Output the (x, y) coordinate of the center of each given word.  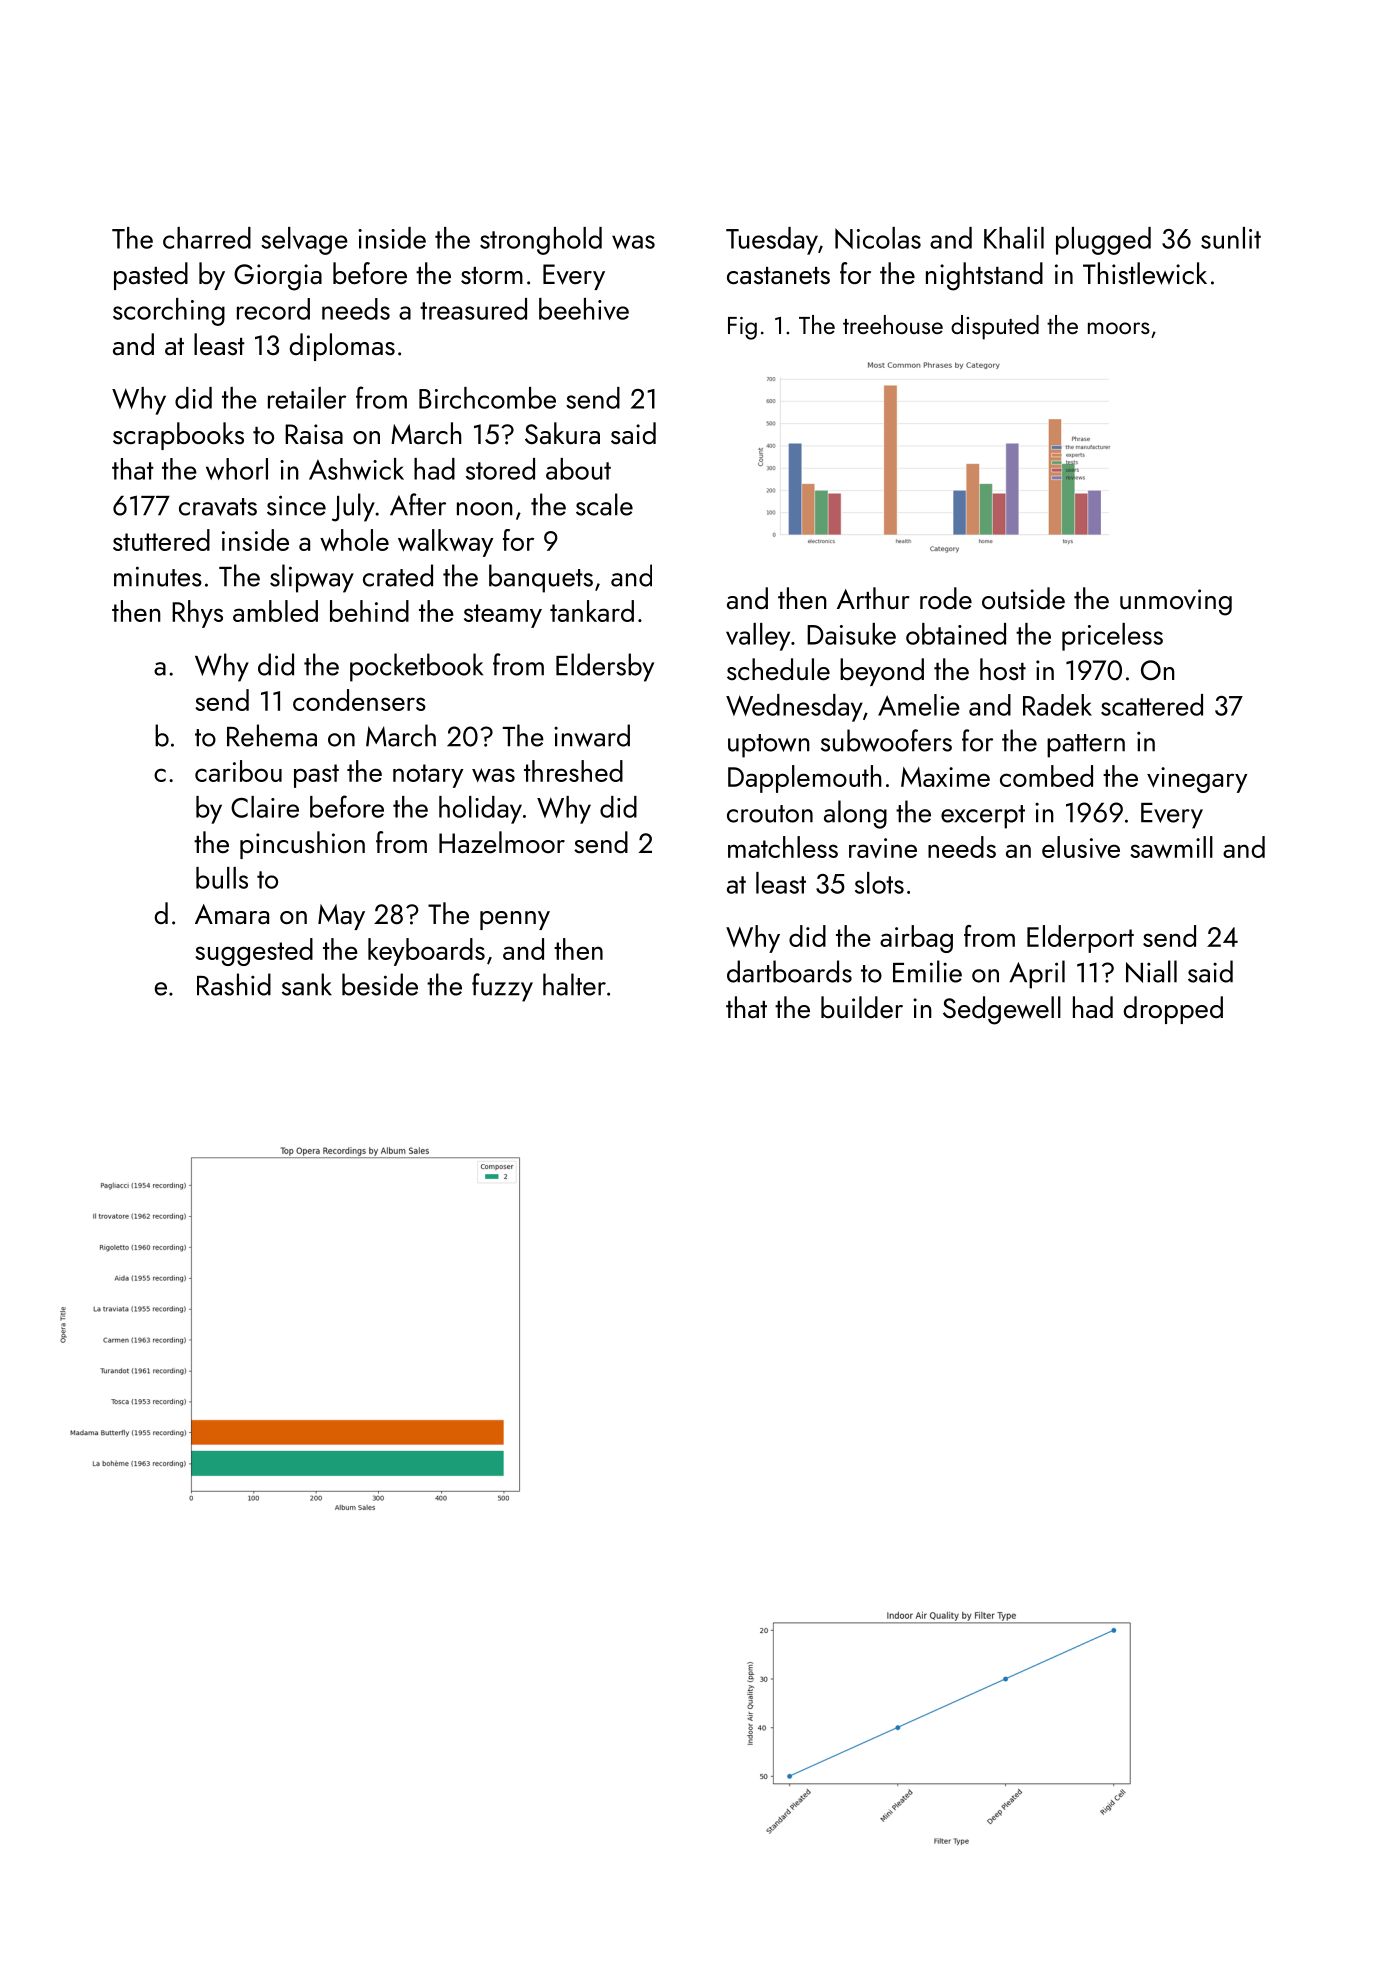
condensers (359, 700)
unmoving (1176, 602)
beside (380, 984)
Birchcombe (487, 398)
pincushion (302, 845)
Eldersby (605, 667)
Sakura (562, 433)
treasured (473, 309)
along (855, 814)
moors (1119, 328)
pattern (1086, 746)
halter (574, 984)
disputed (995, 327)
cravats (218, 507)
